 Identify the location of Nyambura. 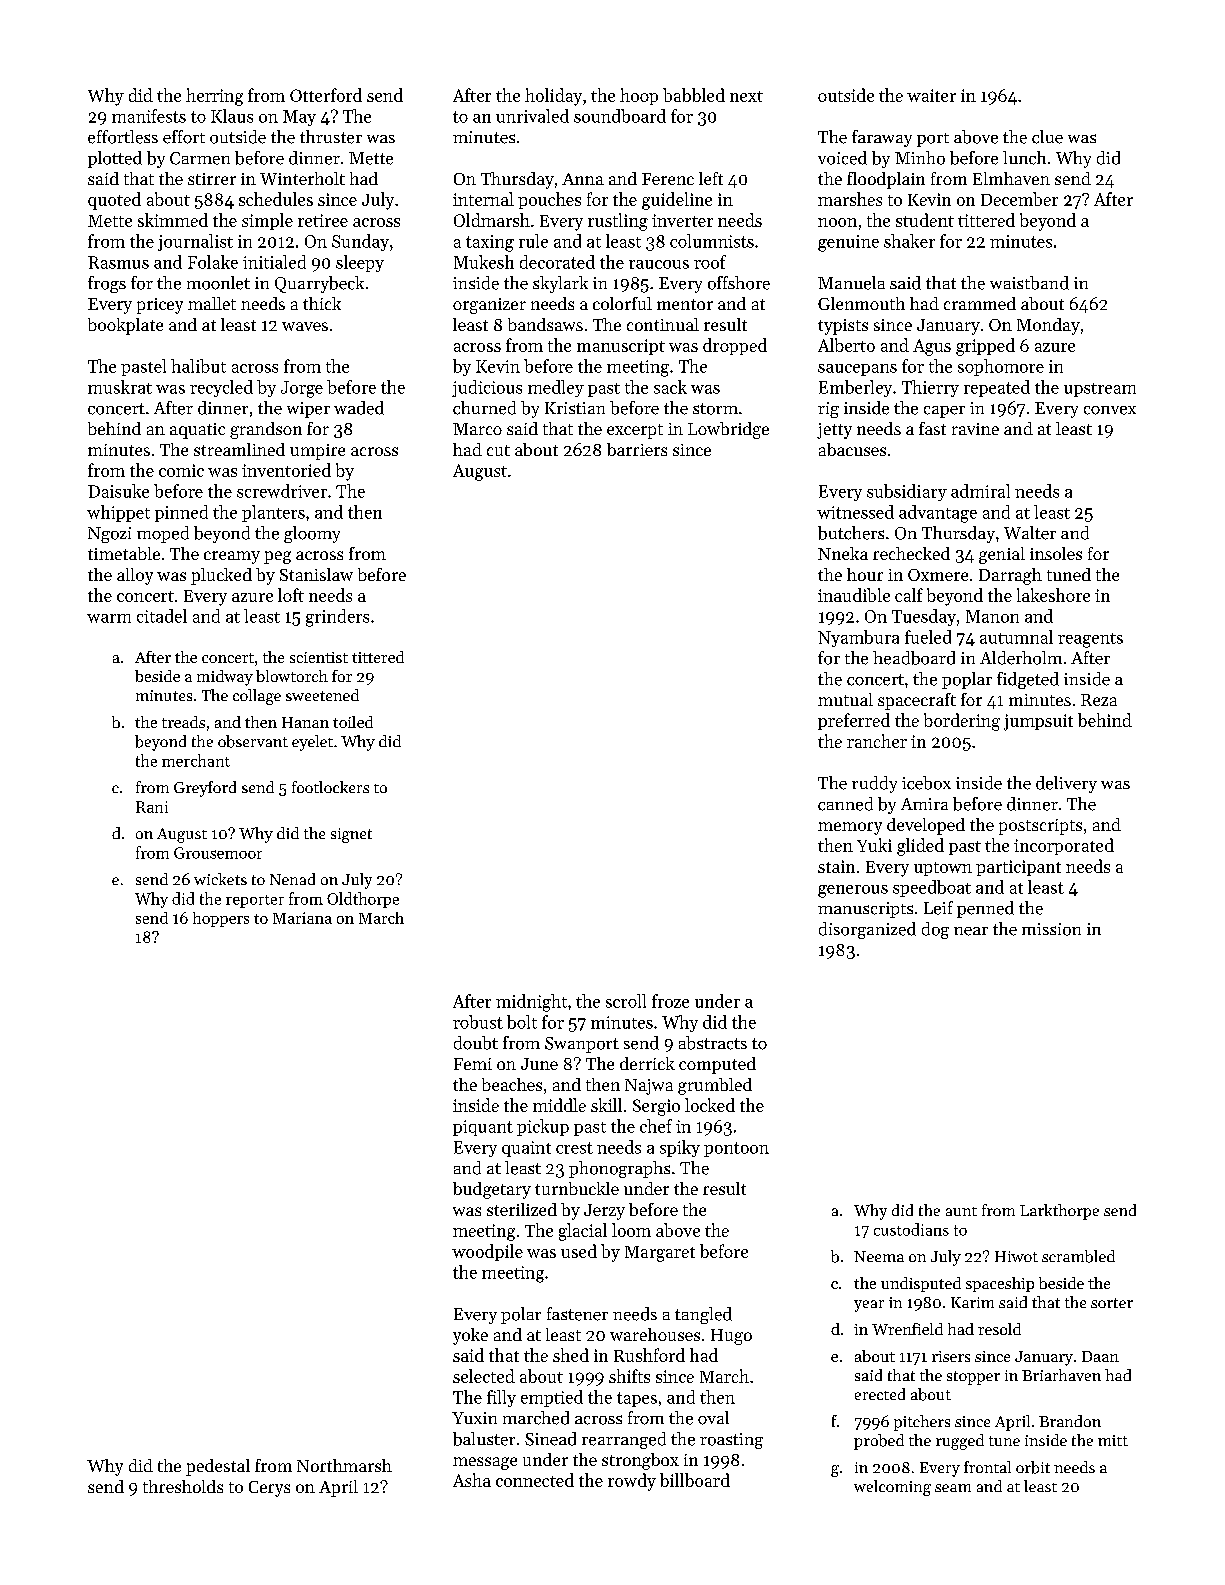
(858, 638).
